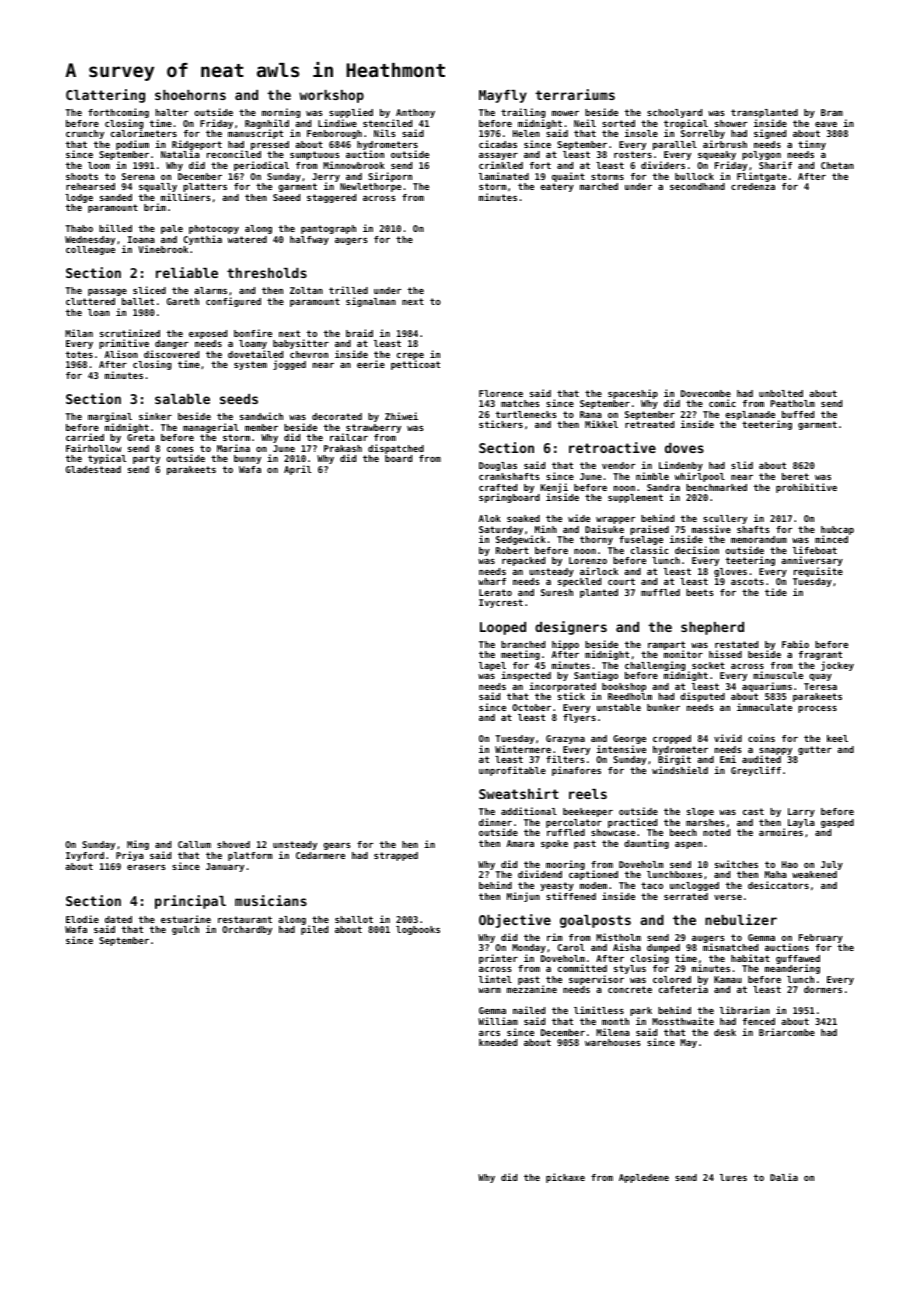  Describe the element at coordinates (118, 919) in the page. I see `dated` at that location.
